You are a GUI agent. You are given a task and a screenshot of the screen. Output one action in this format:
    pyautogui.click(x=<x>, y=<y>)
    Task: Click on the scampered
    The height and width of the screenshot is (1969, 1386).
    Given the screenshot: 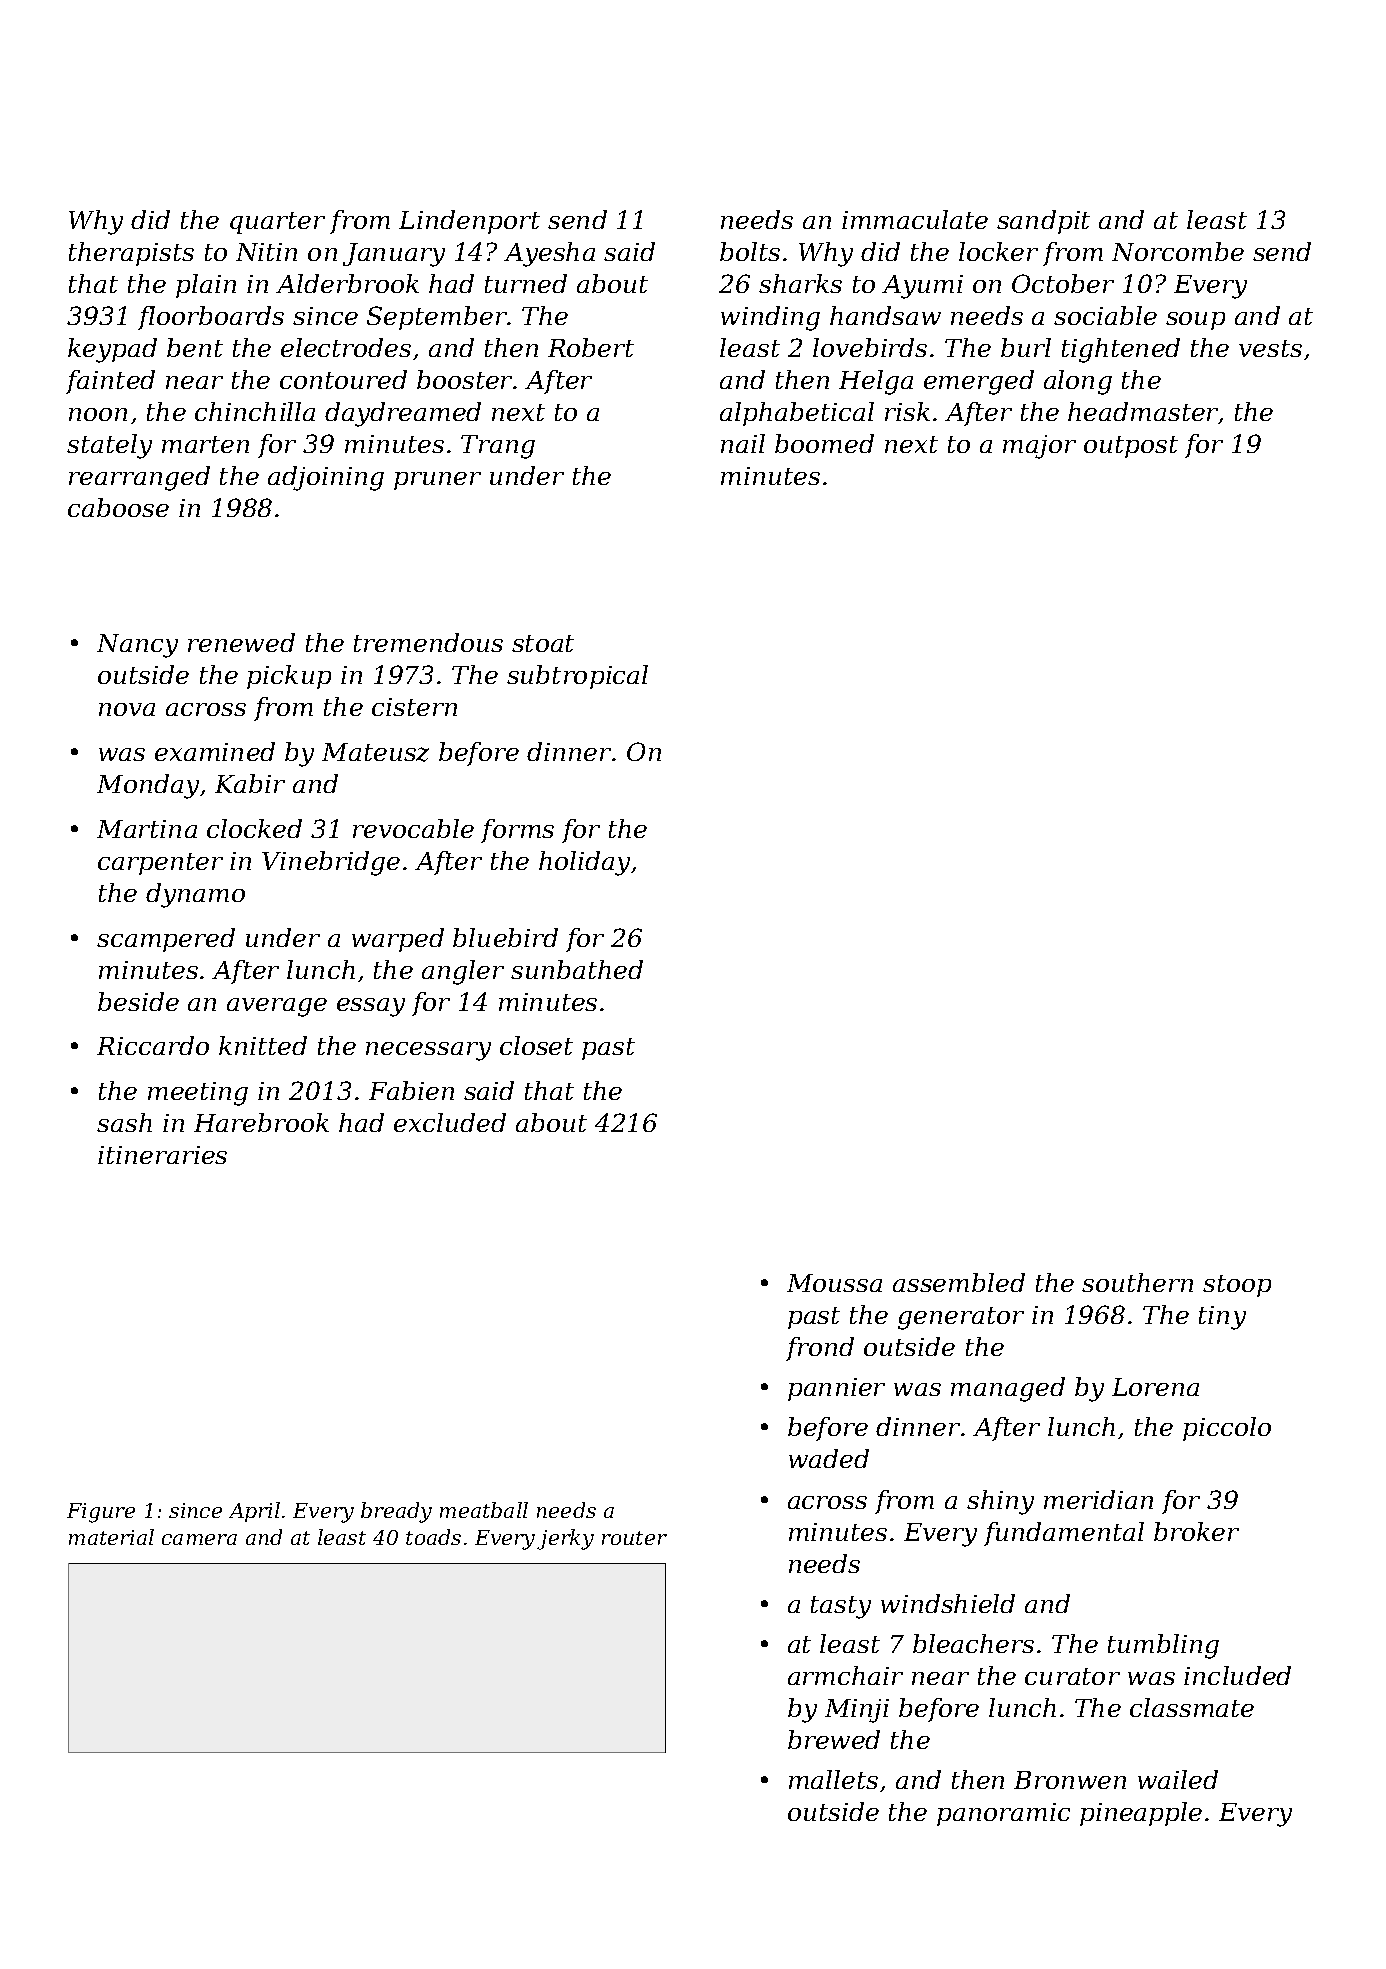 What is the action you would take?
    pyautogui.click(x=166, y=940)
